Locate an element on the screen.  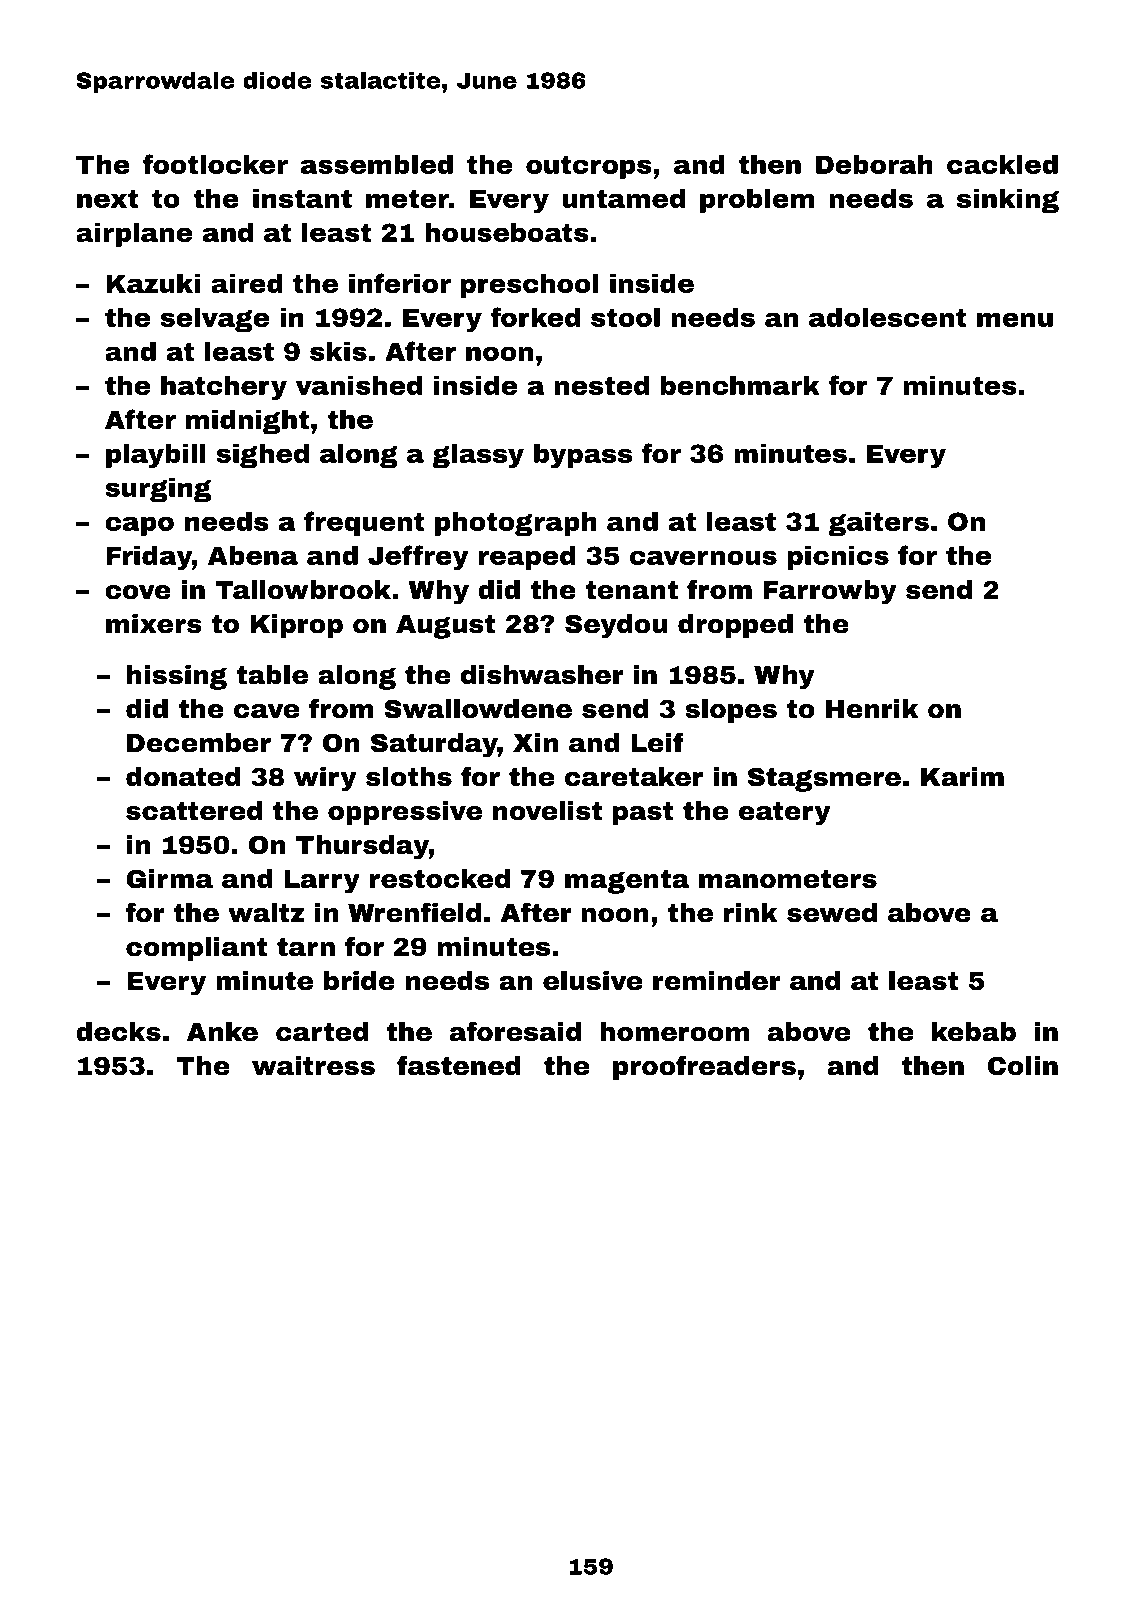
Henrik is located at coordinates (872, 709).
